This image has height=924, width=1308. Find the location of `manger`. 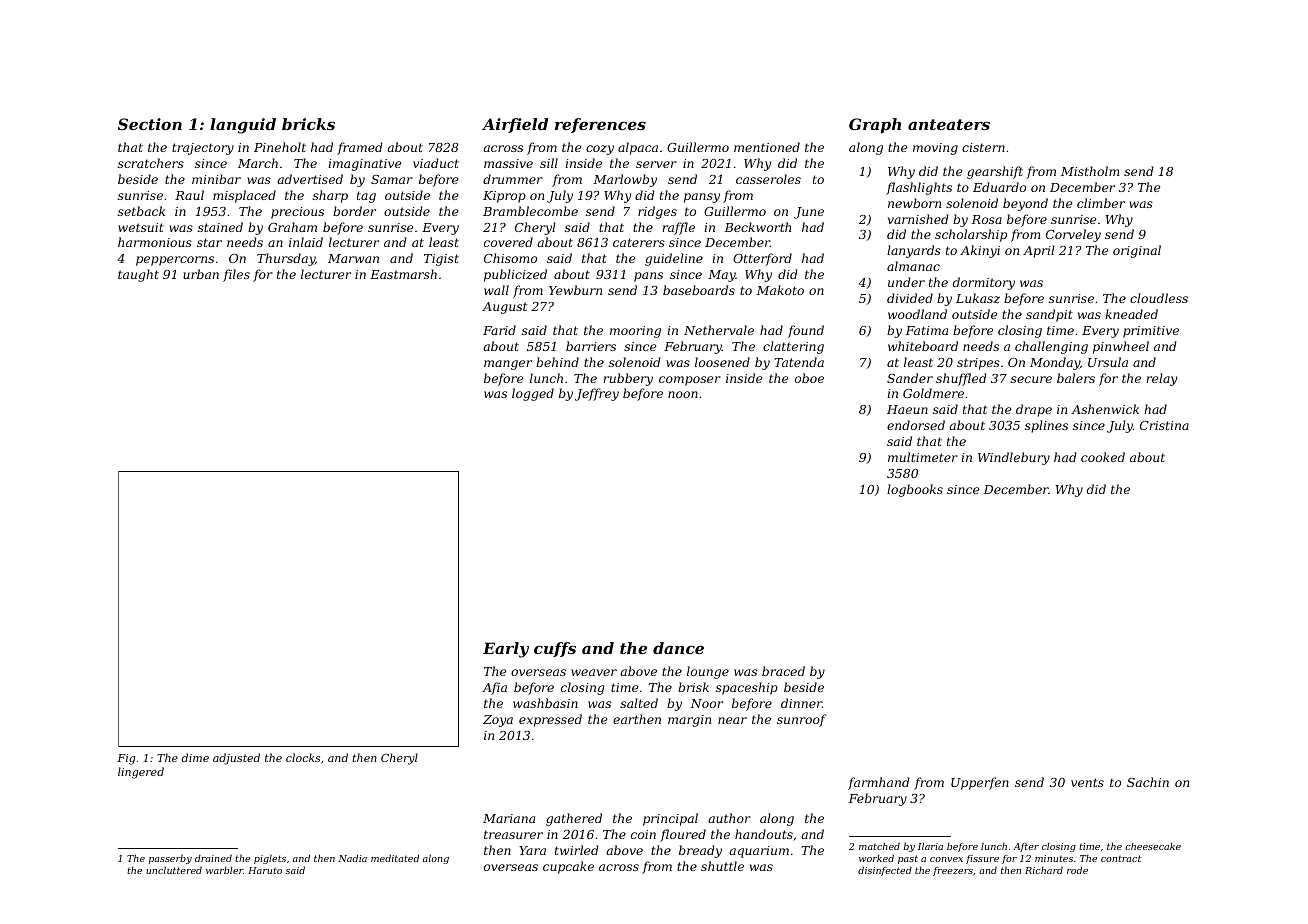

manger is located at coordinates (508, 365).
